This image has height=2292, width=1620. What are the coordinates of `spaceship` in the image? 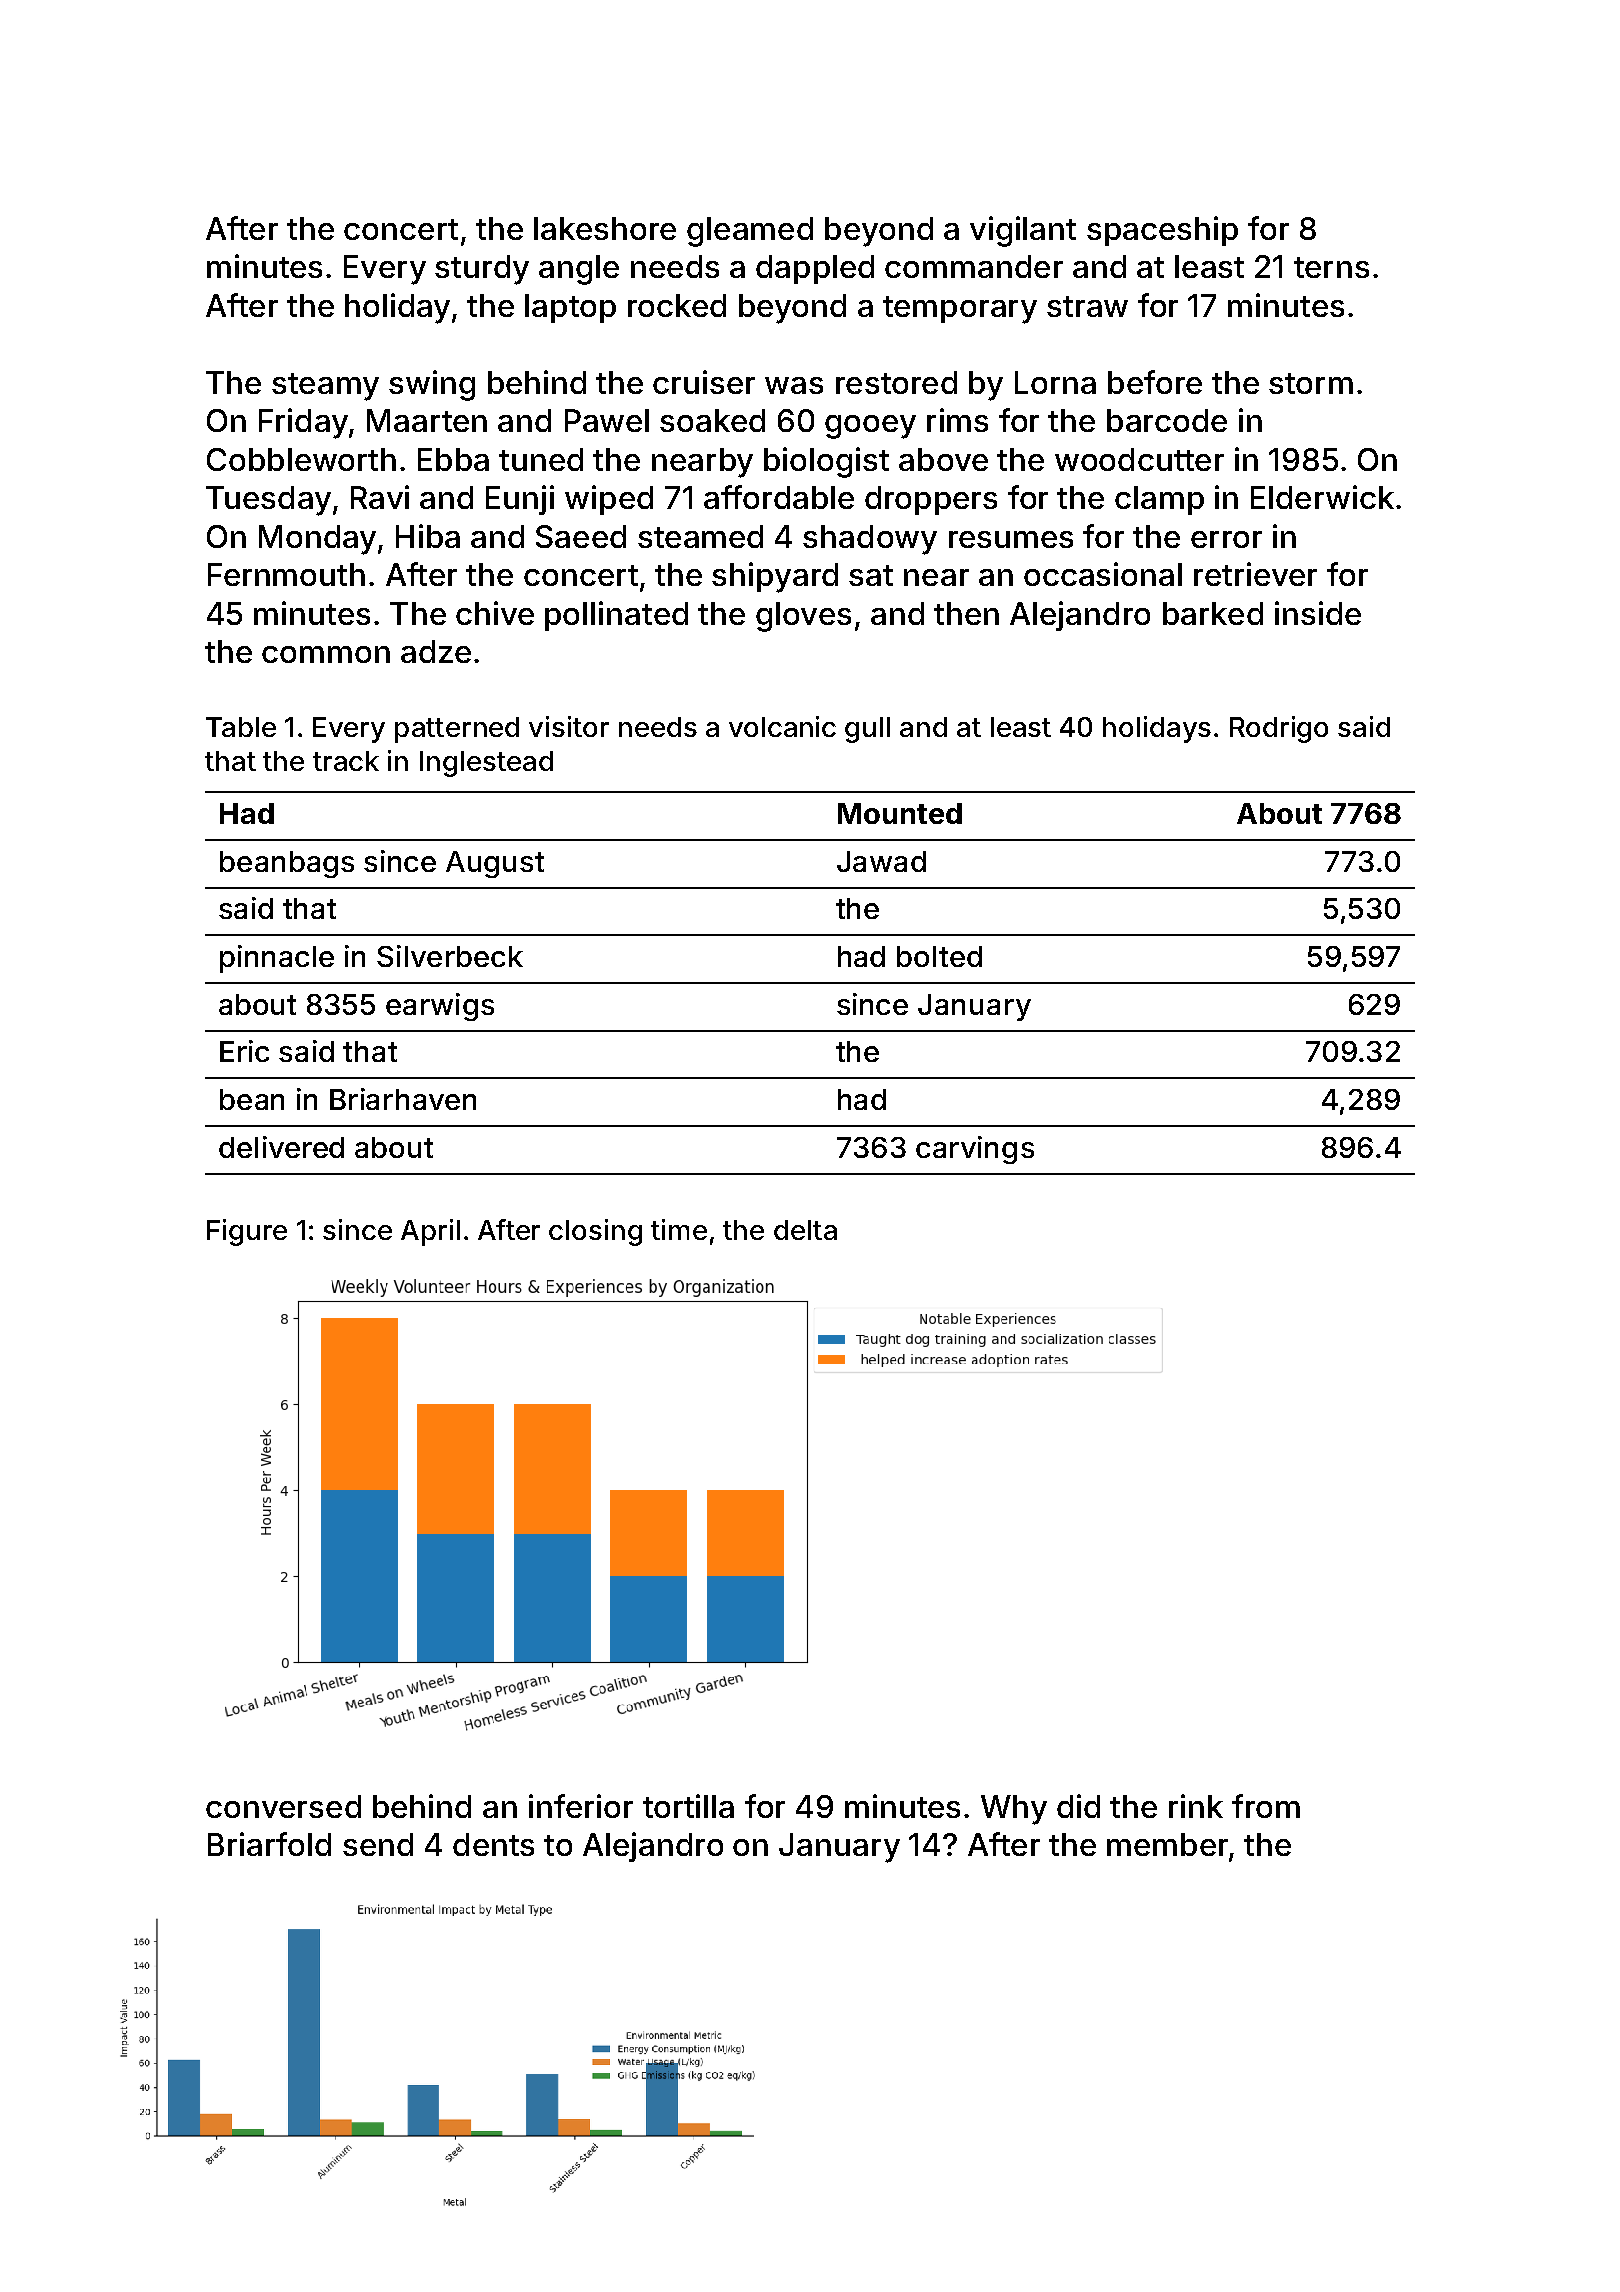 It's located at (1162, 231).
